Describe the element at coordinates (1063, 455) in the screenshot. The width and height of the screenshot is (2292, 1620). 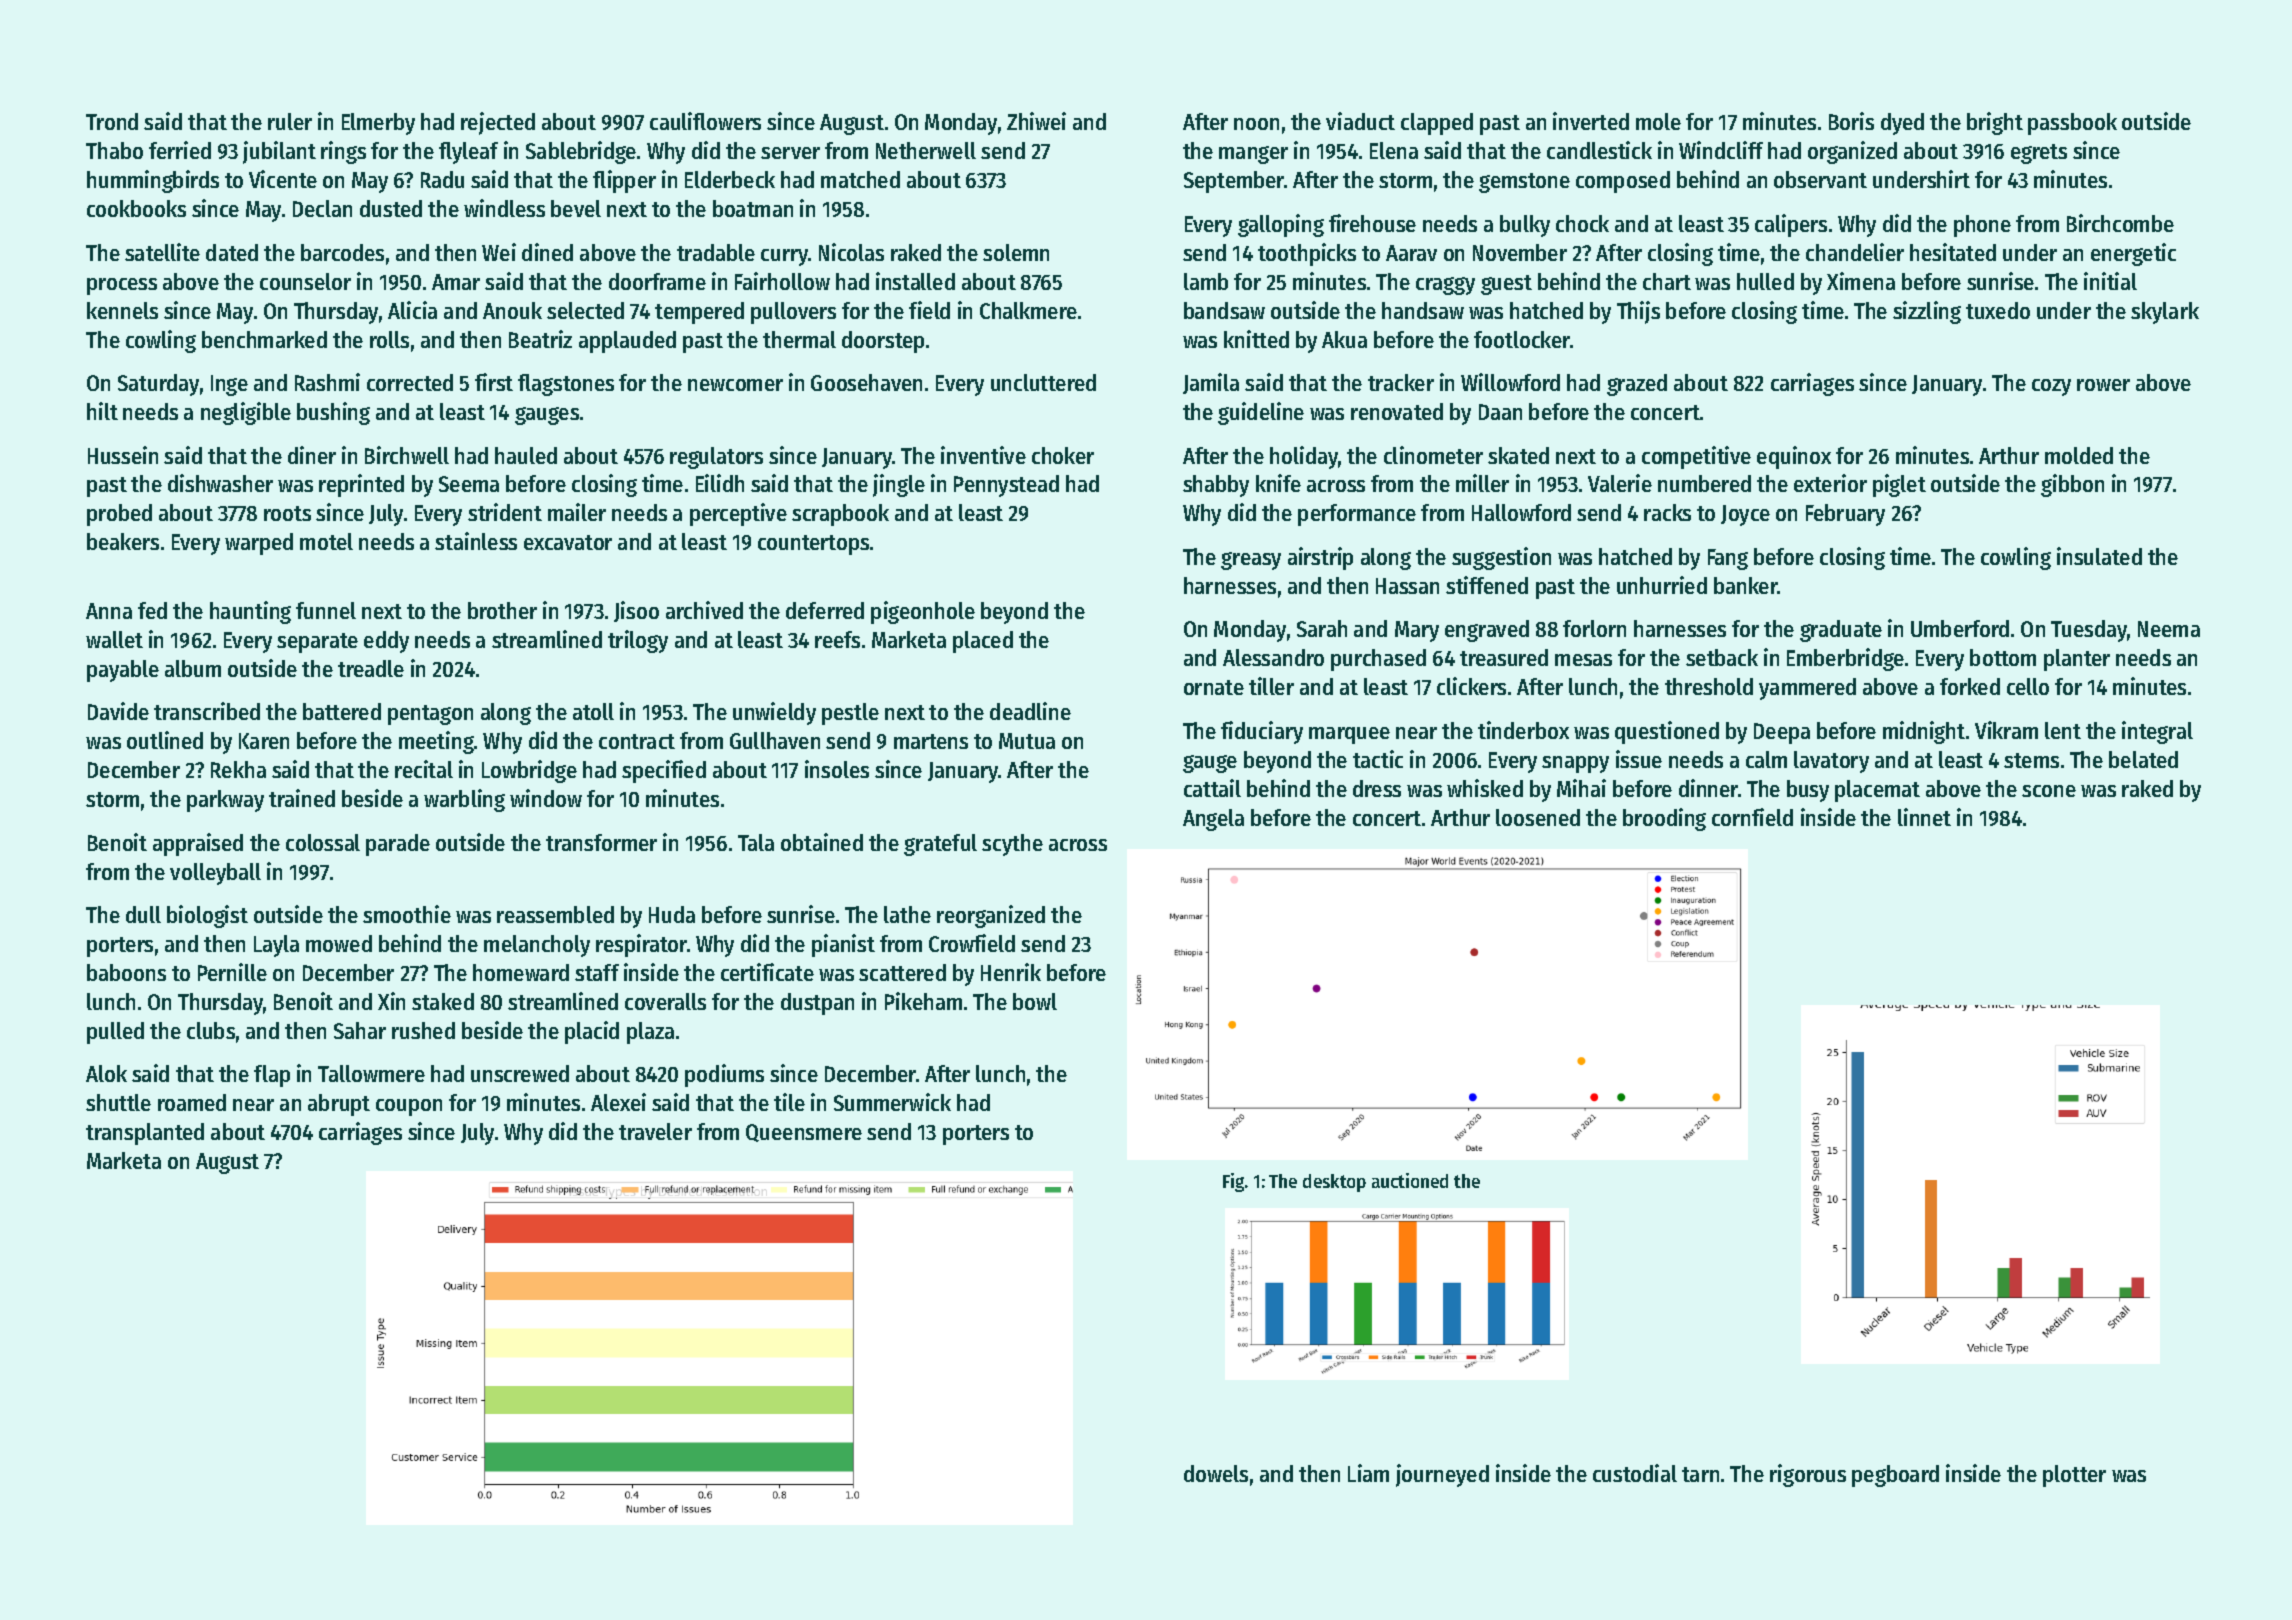
I see `choker` at that location.
